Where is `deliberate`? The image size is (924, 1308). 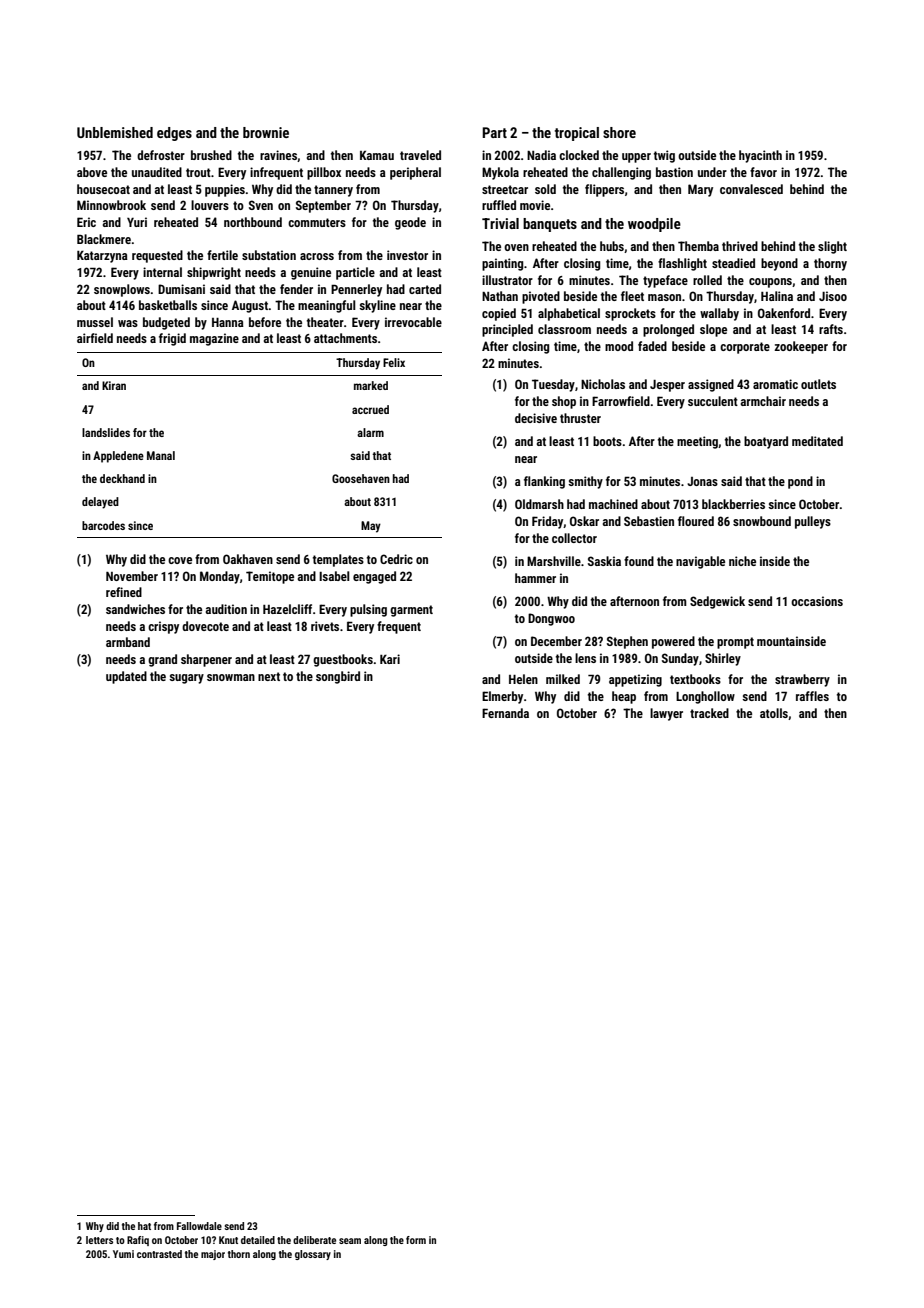 deliberate is located at coordinates (314, 1240).
